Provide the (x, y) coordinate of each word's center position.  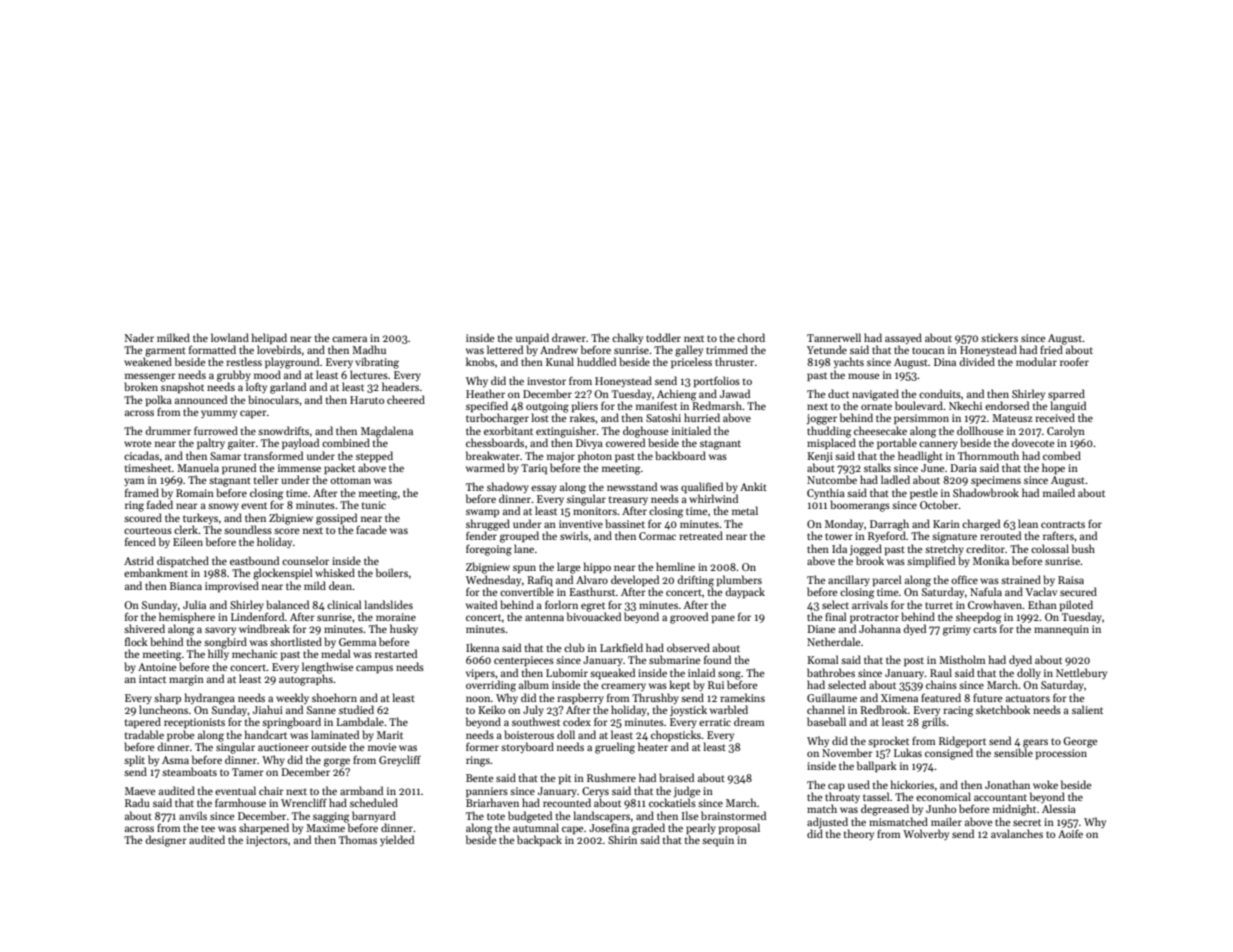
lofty (256, 387)
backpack (539, 840)
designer (166, 841)
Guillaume (832, 697)
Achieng (676, 395)
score (287, 531)
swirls (574, 535)
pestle (924, 493)
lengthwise (328, 668)
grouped (519, 537)
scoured (143, 517)
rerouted (1000, 535)
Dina (945, 362)
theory (859, 834)
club (574, 647)
